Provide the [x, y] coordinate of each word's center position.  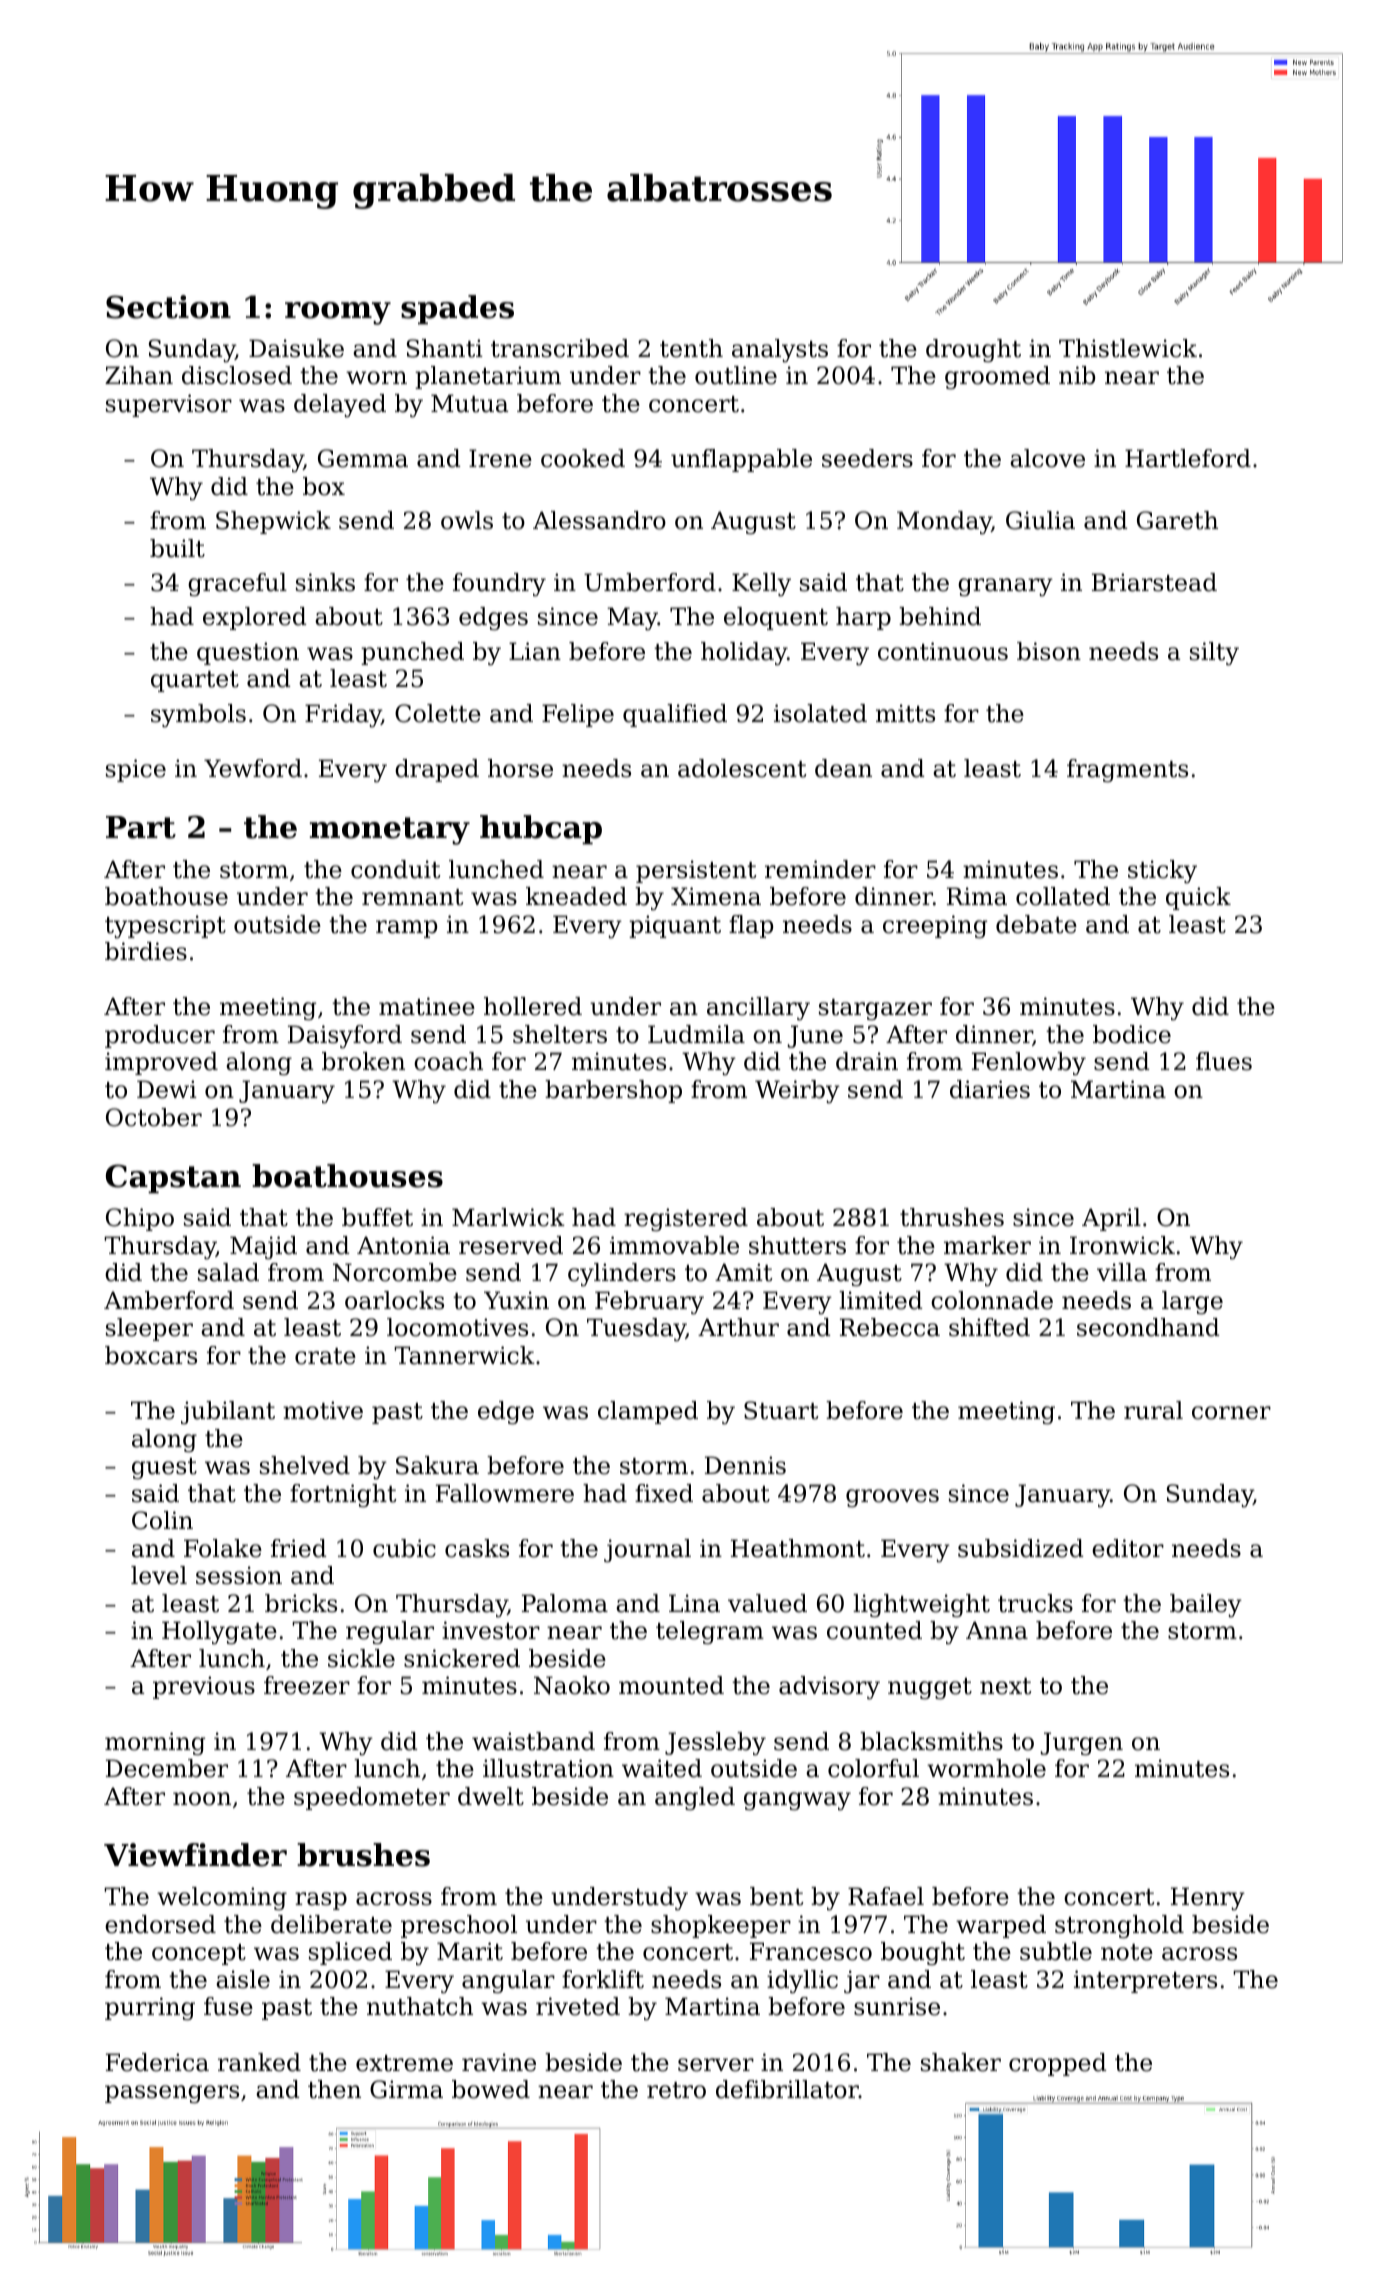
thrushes [952, 1217]
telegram [710, 1632]
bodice [1132, 1034]
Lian [535, 651]
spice [136, 770]
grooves [892, 1498]
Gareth [1177, 520]
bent [776, 1896]
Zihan [139, 375]
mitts [905, 713]
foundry [499, 584]
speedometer [372, 1798]
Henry [1208, 1898]
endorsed [160, 1924]
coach [448, 1061]
